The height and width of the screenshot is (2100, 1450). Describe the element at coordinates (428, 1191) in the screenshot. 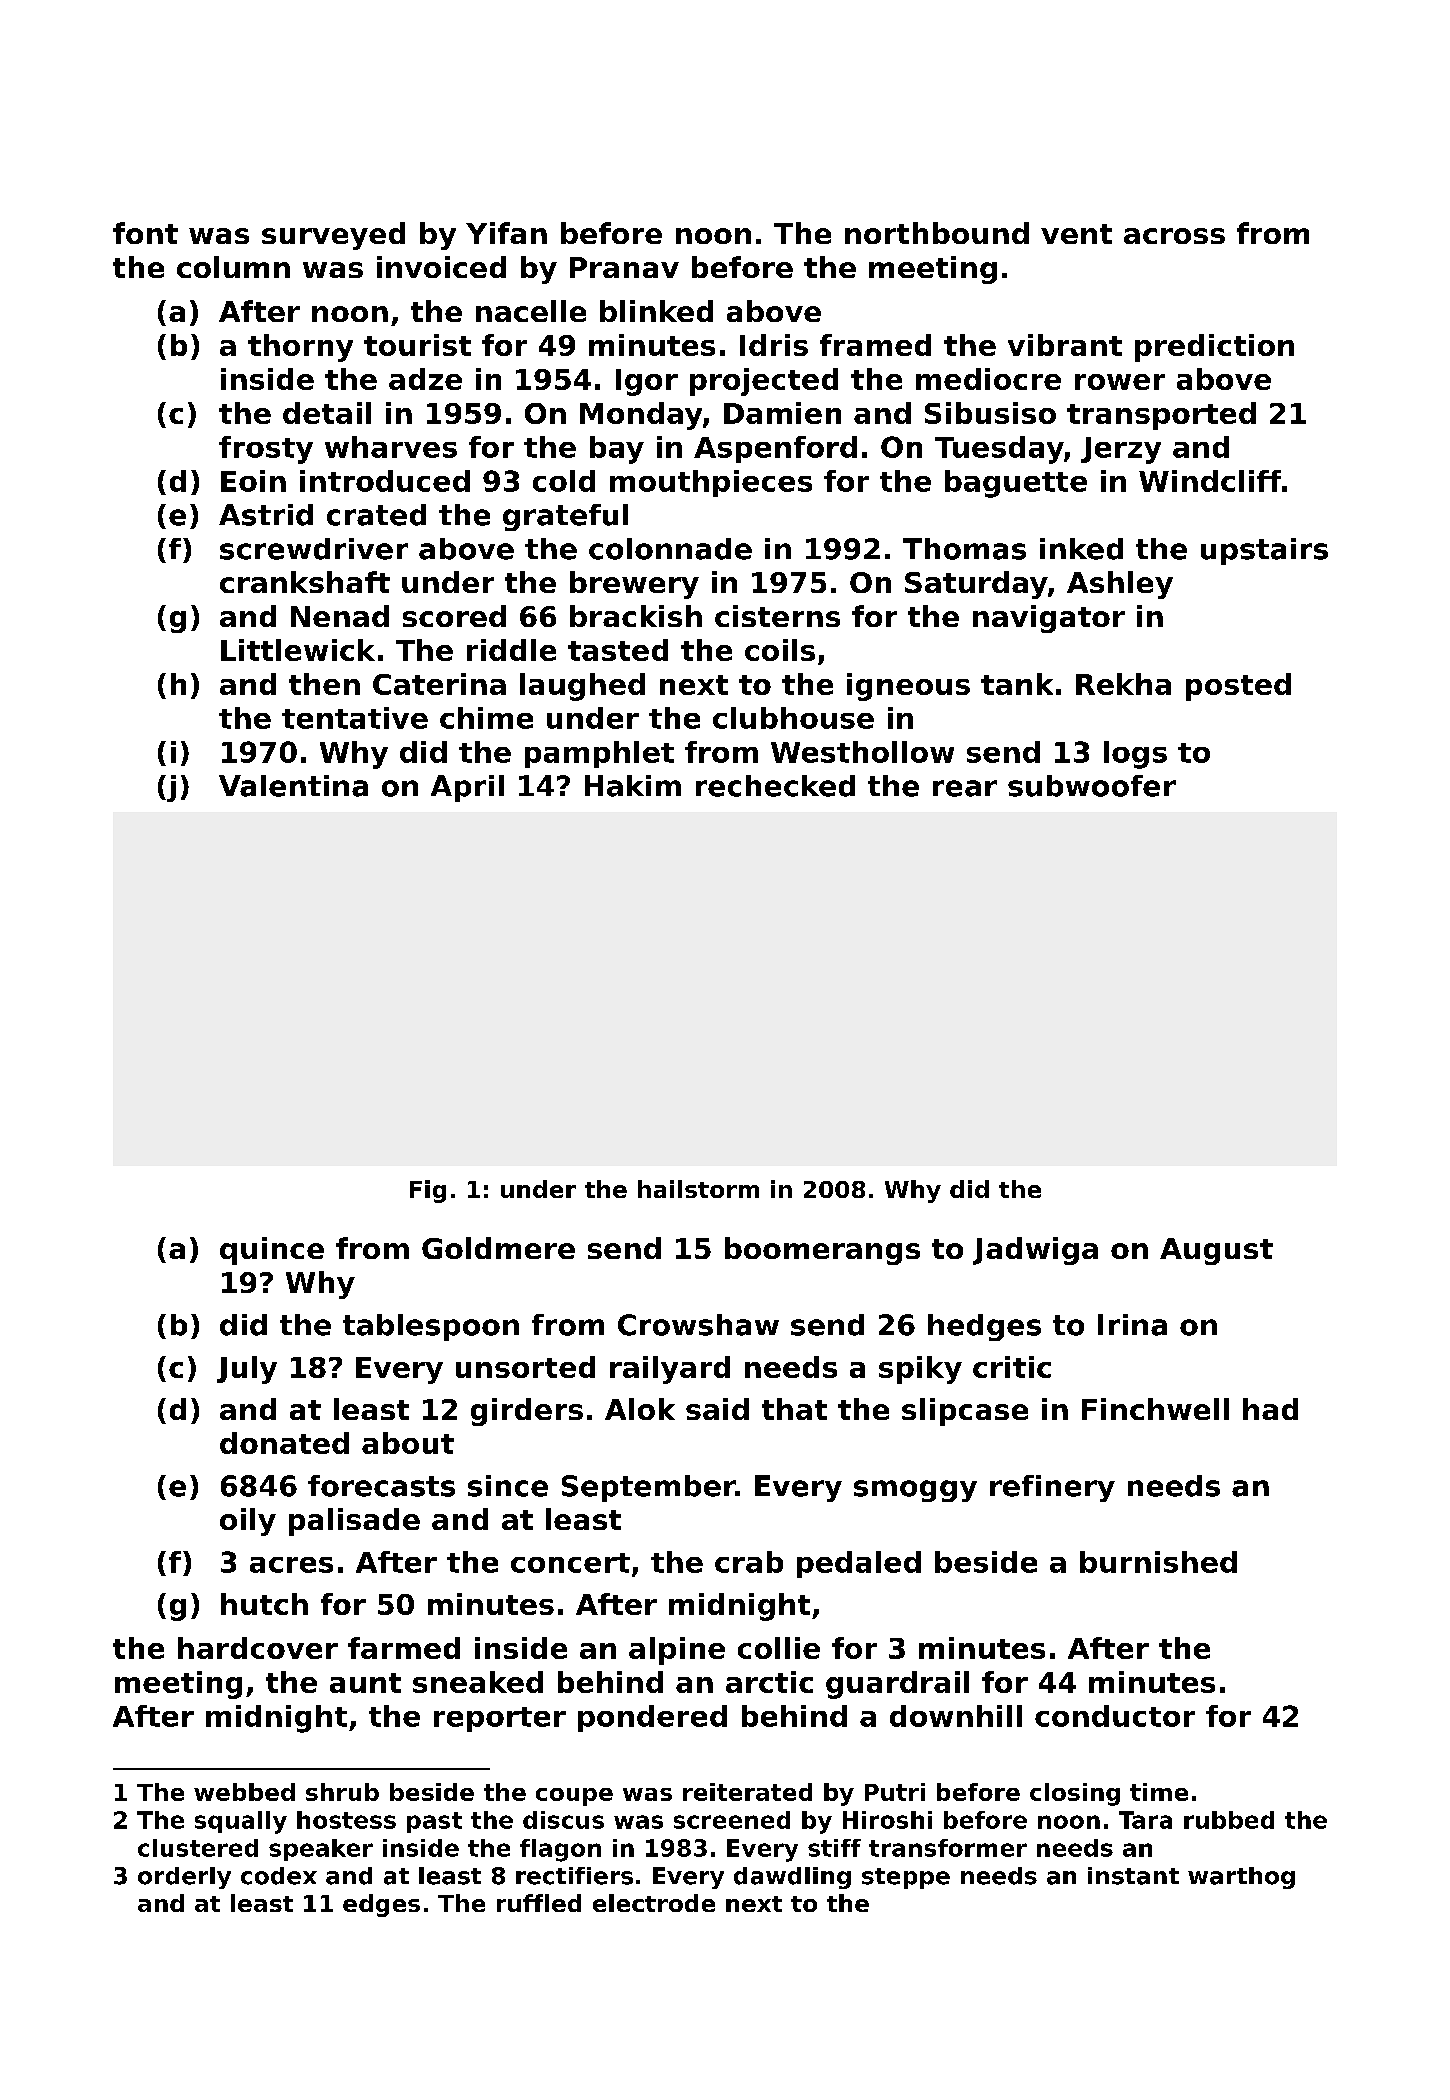

I see `Fig` at that location.
